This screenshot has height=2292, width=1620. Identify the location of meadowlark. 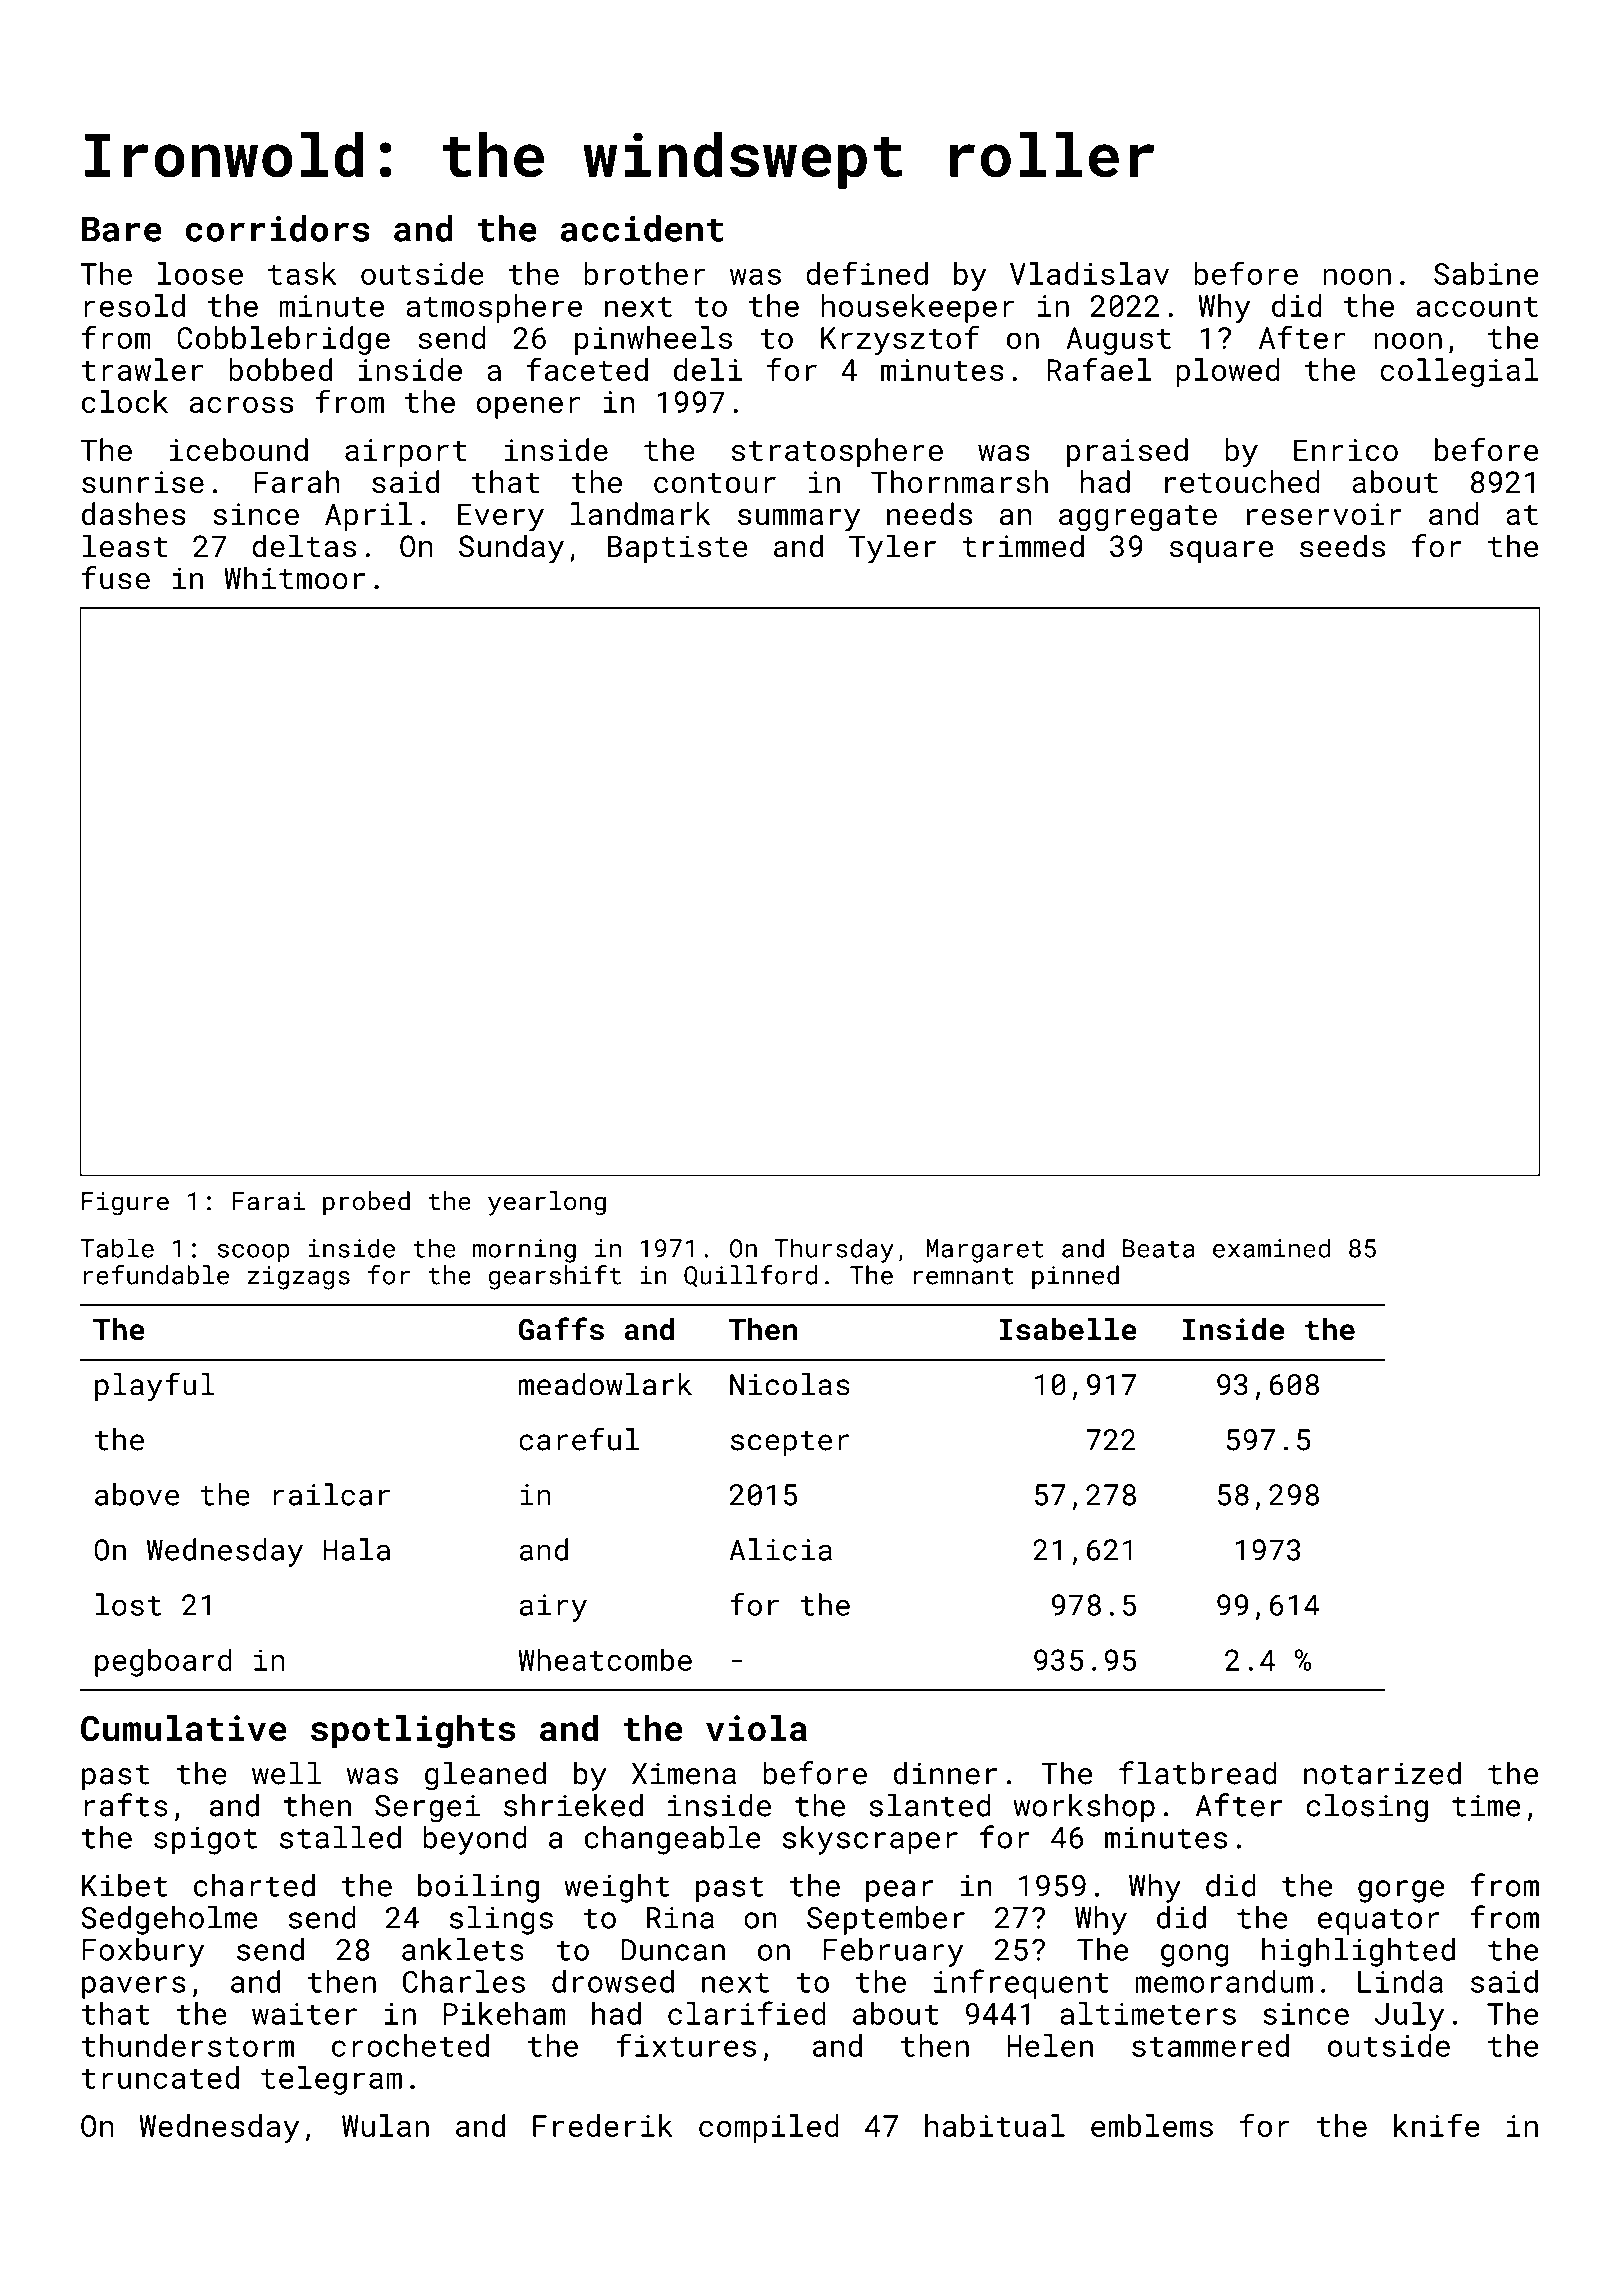
(605, 1384).
